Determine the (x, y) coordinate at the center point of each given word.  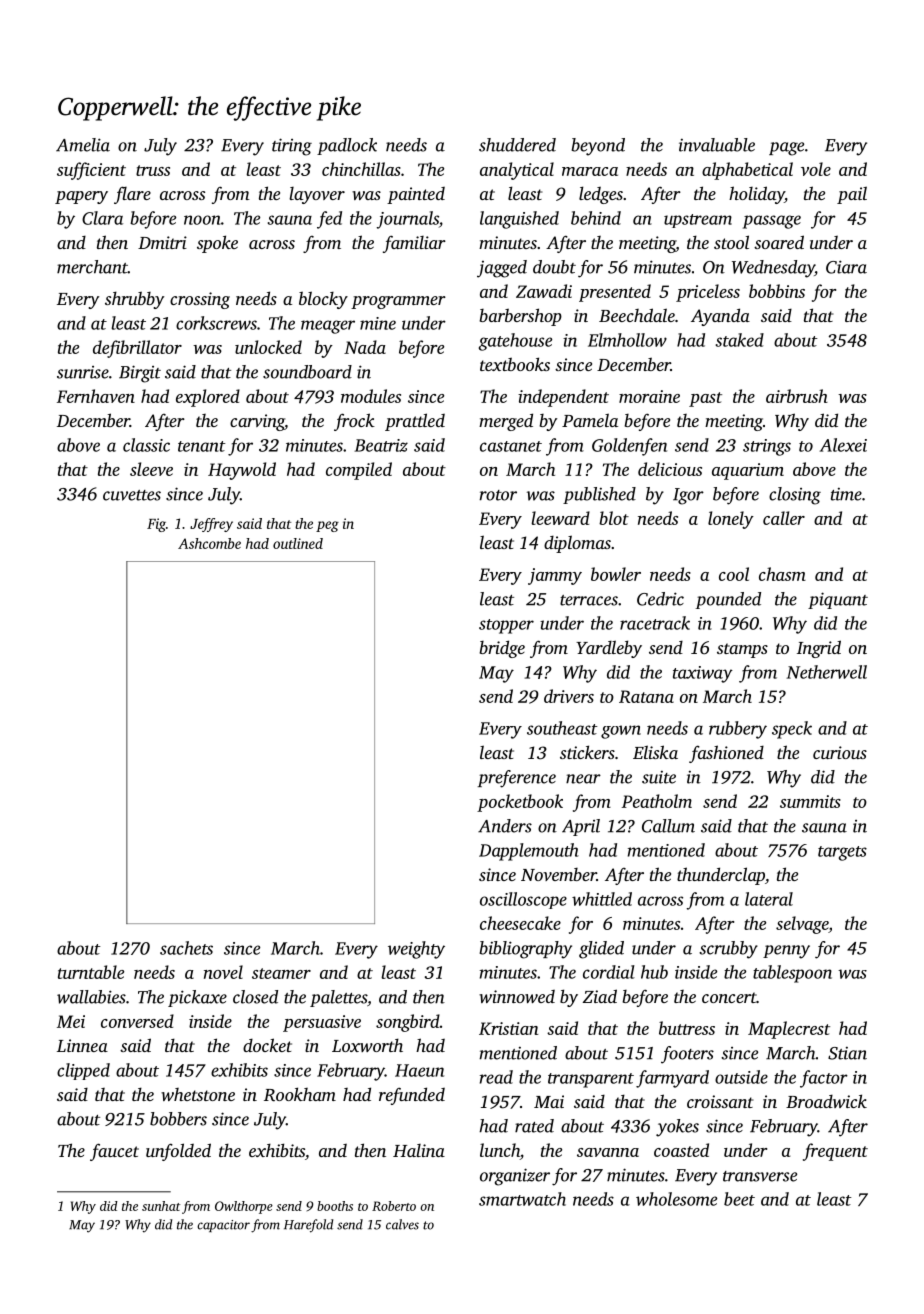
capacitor (223, 1226)
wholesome (676, 1199)
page (786, 149)
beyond (598, 147)
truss (153, 170)
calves (402, 1224)
